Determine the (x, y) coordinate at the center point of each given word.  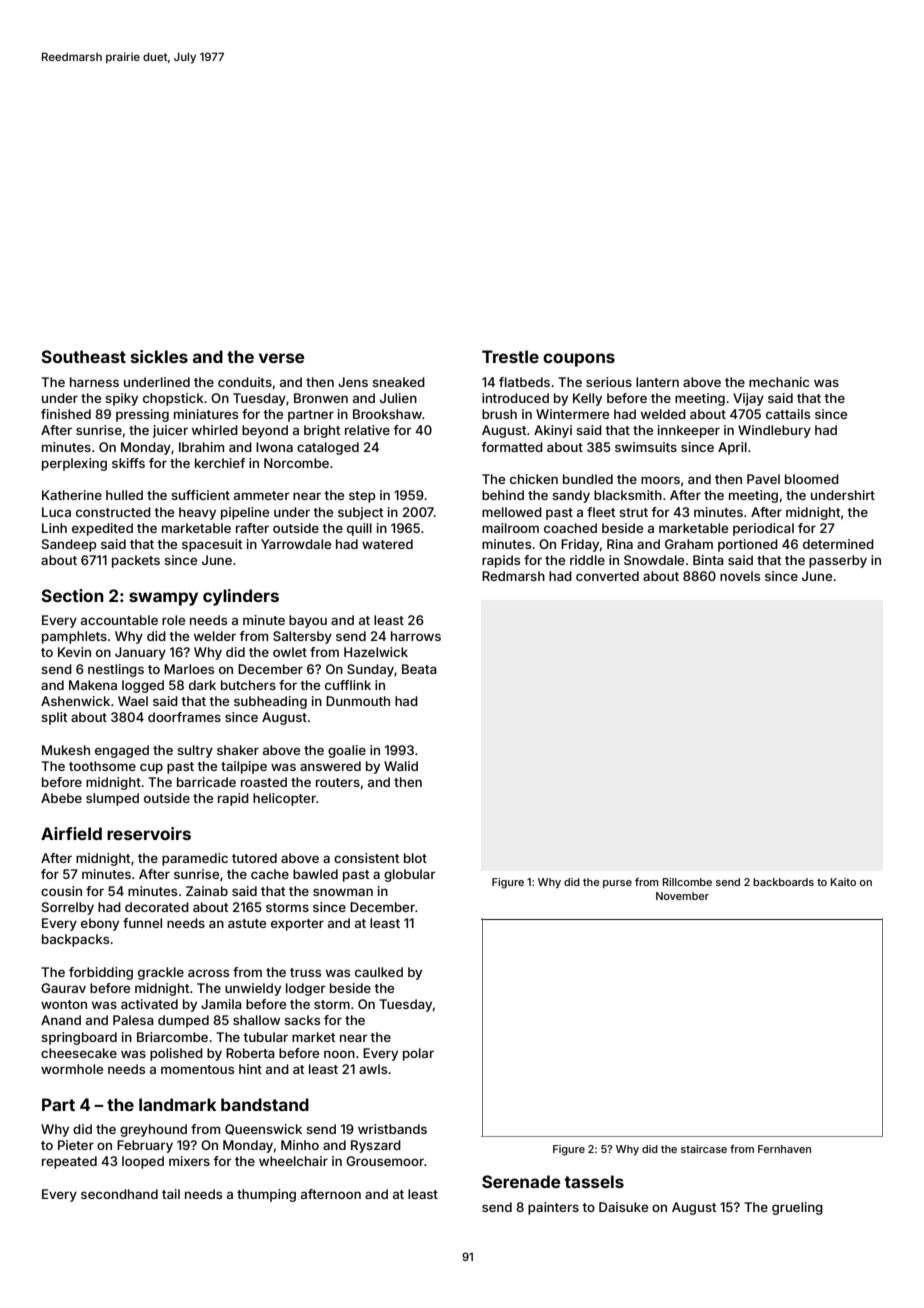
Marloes (189, 669)
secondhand (119, 1194)
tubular (265, 1037)
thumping (266, 1195)
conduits (245, 382)
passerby (838, 561)
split (54, 718)
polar (418, 1054)
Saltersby (302, 637)
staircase (704, 1149)
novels (740, 576)
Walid (401, 766)
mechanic (779, 382)
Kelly (587, 399)
